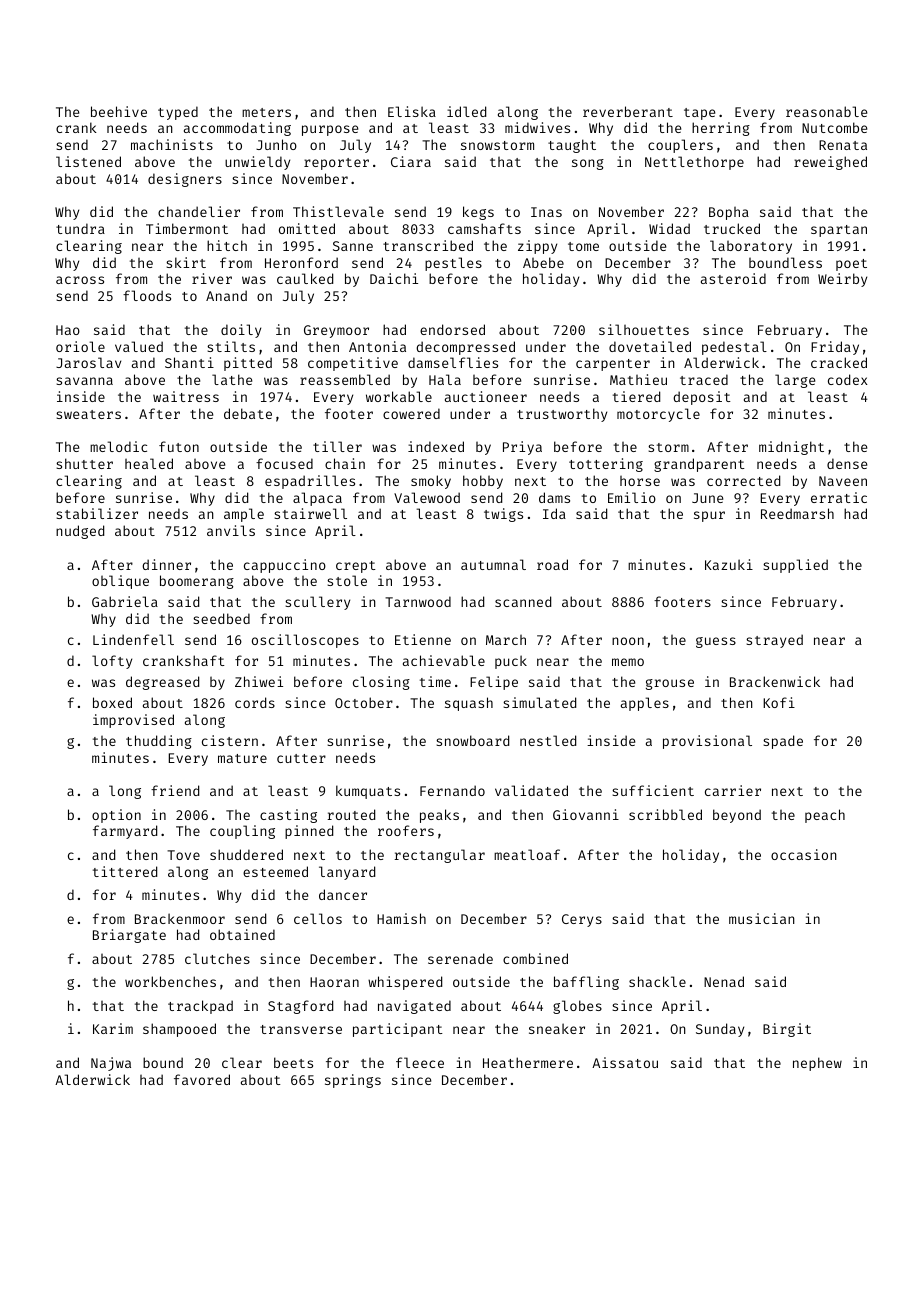 Image resolution: width=924 pixels, height=1308 pixels. Describe the element at coordinates (116, 816) in the screenshot. I see `option` at that location.
